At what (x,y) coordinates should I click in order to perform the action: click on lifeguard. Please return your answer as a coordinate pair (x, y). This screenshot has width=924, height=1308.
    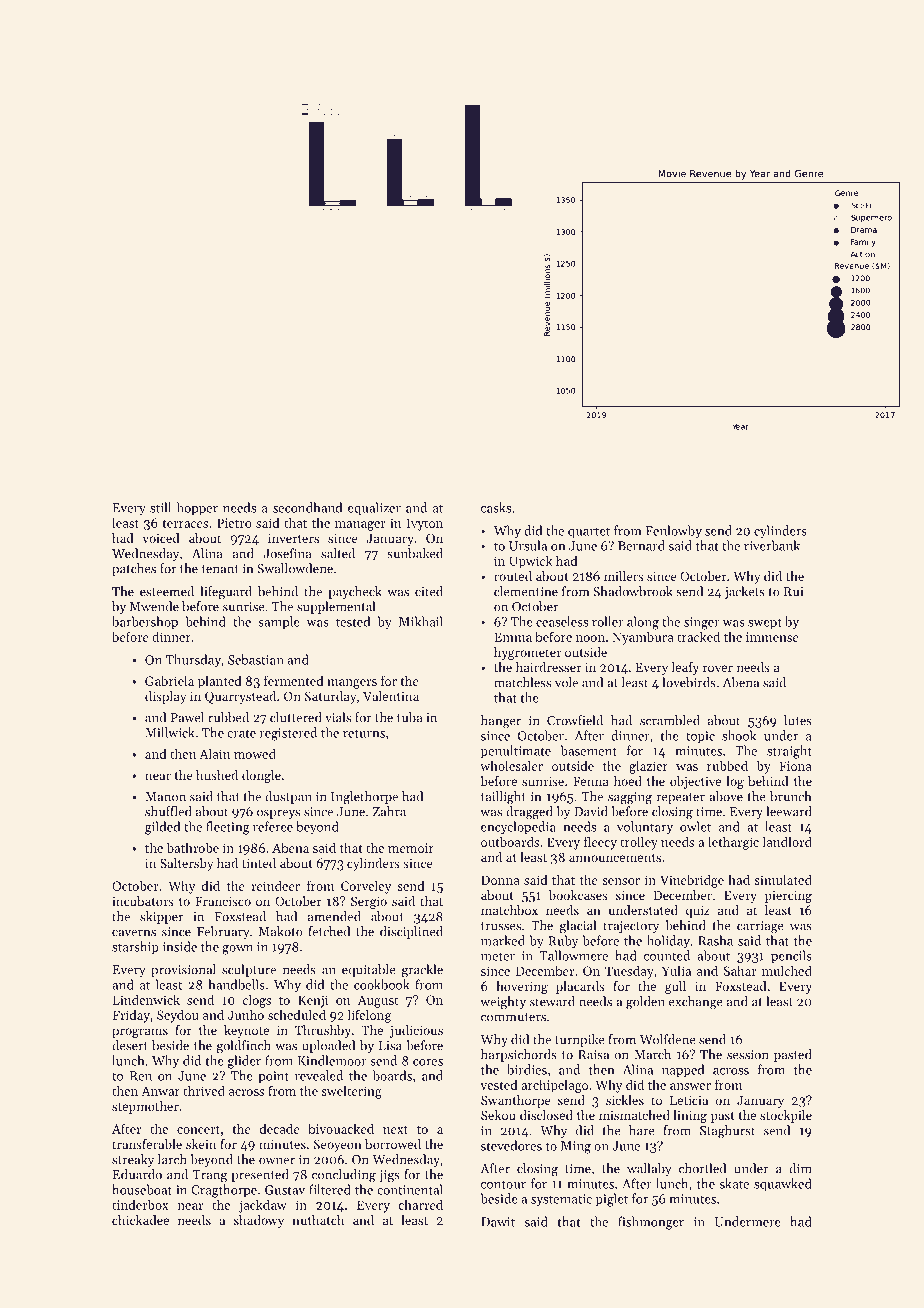
    Looking at the image, I should click on (226, 593).
